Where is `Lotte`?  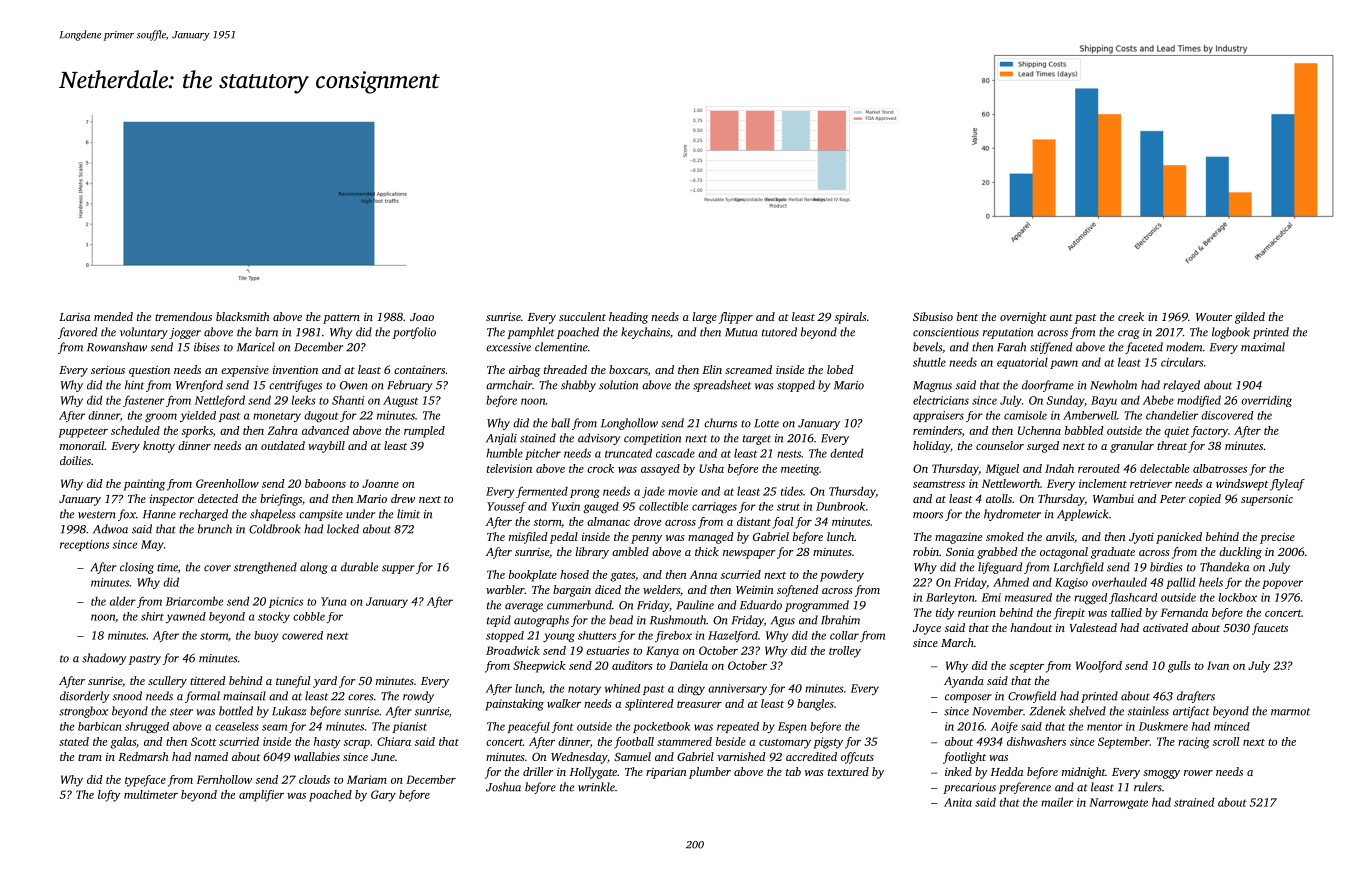 Lotte is located at coordinates (766, 423).
